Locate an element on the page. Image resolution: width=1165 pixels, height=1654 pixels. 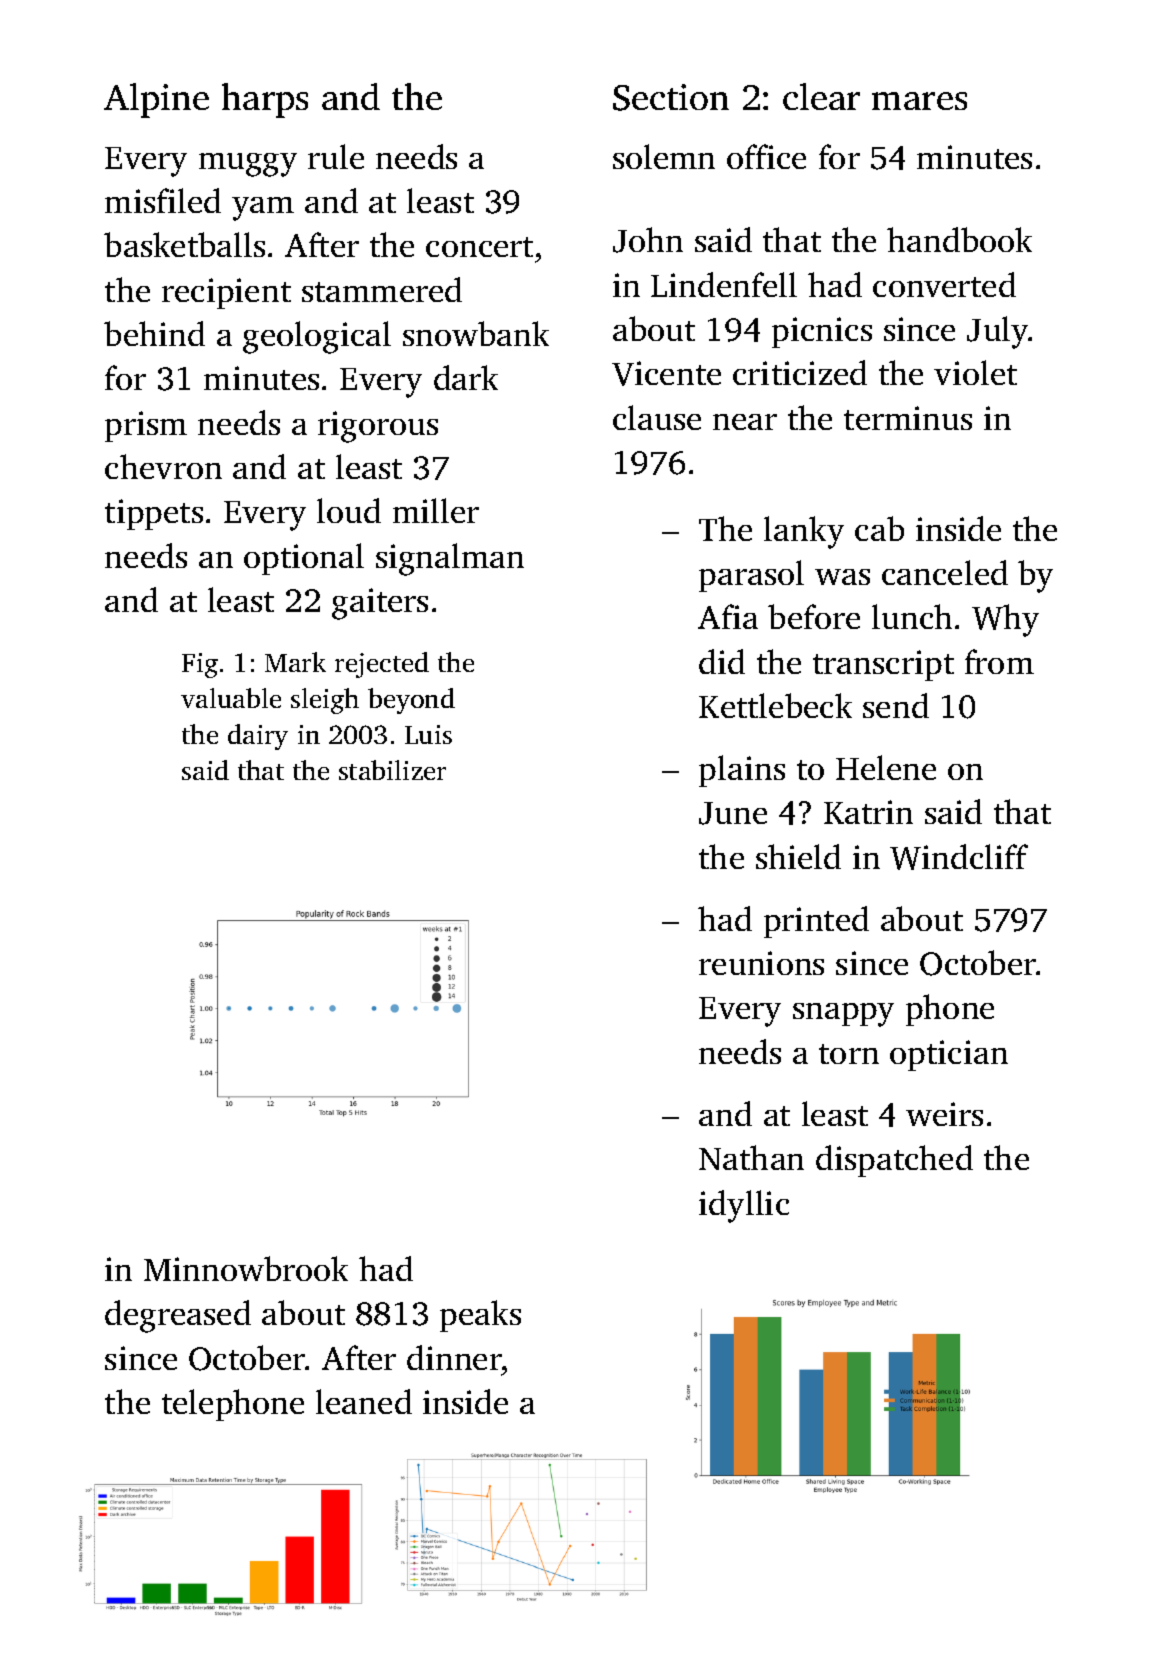
Why is located at coordinates (1005, 620).
